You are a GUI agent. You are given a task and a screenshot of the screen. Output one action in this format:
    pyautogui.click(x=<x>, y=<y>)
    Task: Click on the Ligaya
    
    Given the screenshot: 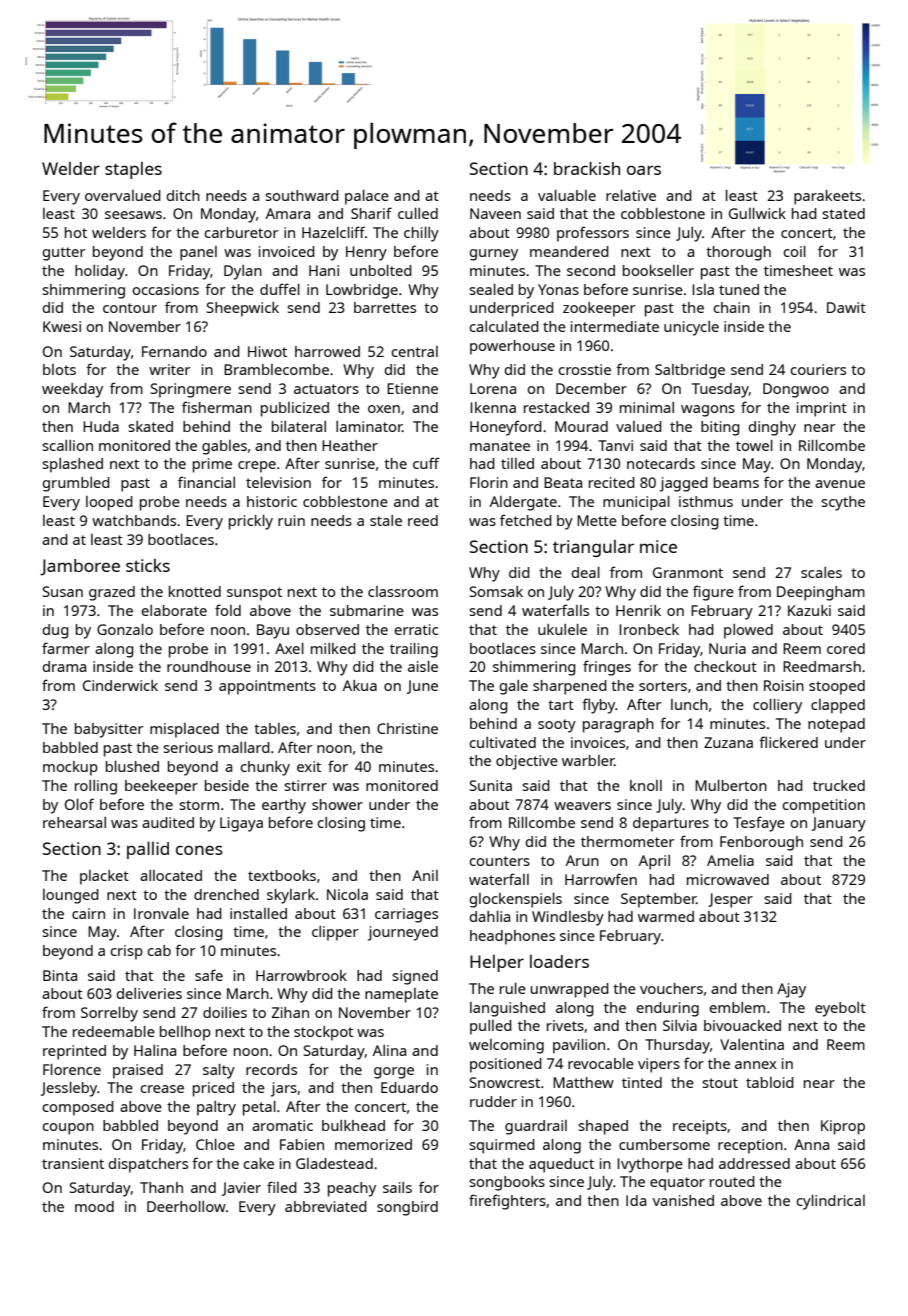 What is the action you would take?
    pyautogui.click(x=241, y=824)
